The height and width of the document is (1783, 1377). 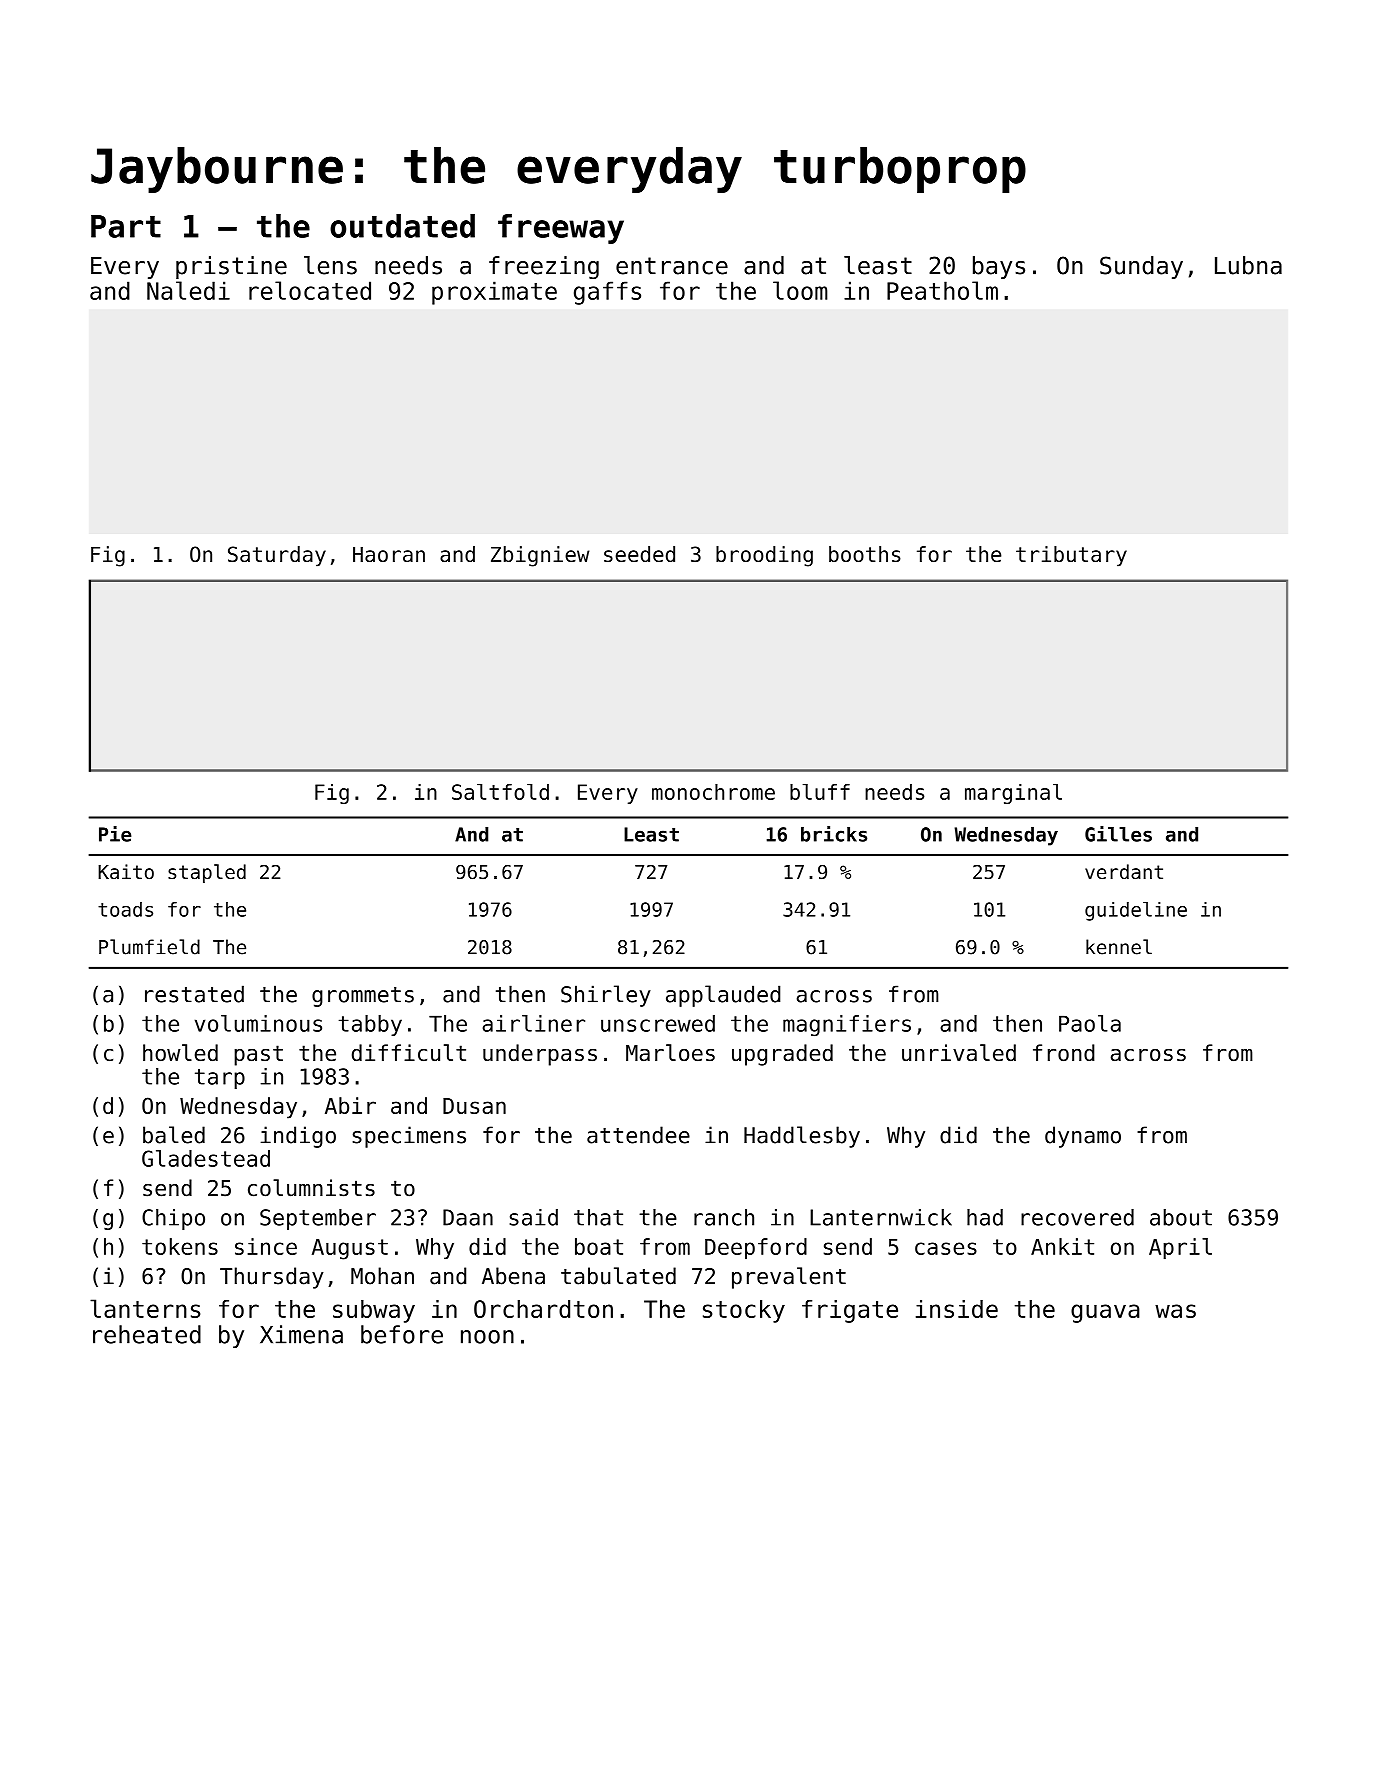 I want to click on Part, so click(x=126, y=226).
